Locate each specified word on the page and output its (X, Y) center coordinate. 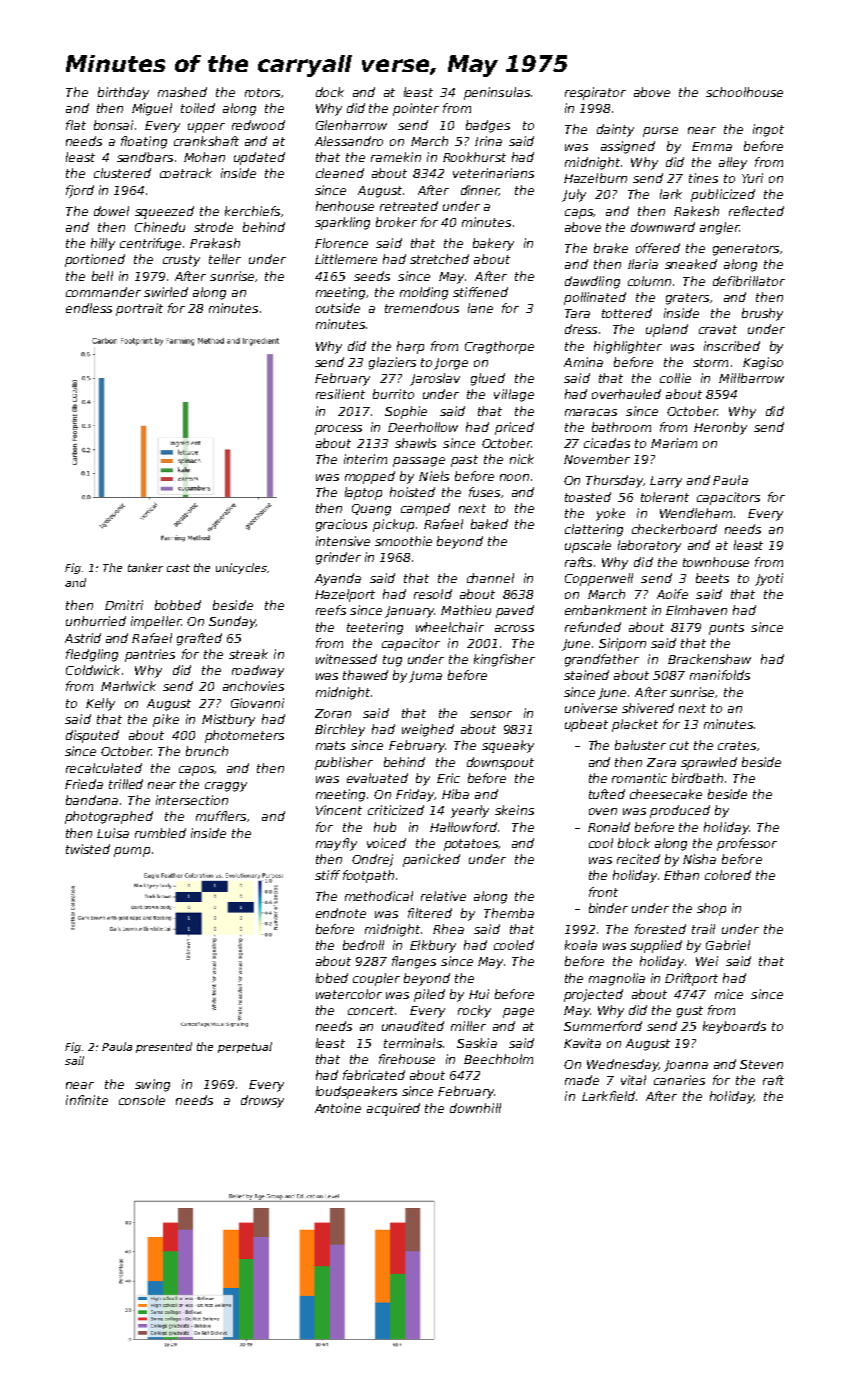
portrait (139, 309)
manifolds (720, 675)
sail (74, 1060)
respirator (595, 93)
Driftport (691, 979)
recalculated (104, 768)
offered (658, 248)
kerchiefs (252, 211)
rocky (474, 1011)
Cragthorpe (499, 347)
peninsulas (497, 93)
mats (330, 745)
